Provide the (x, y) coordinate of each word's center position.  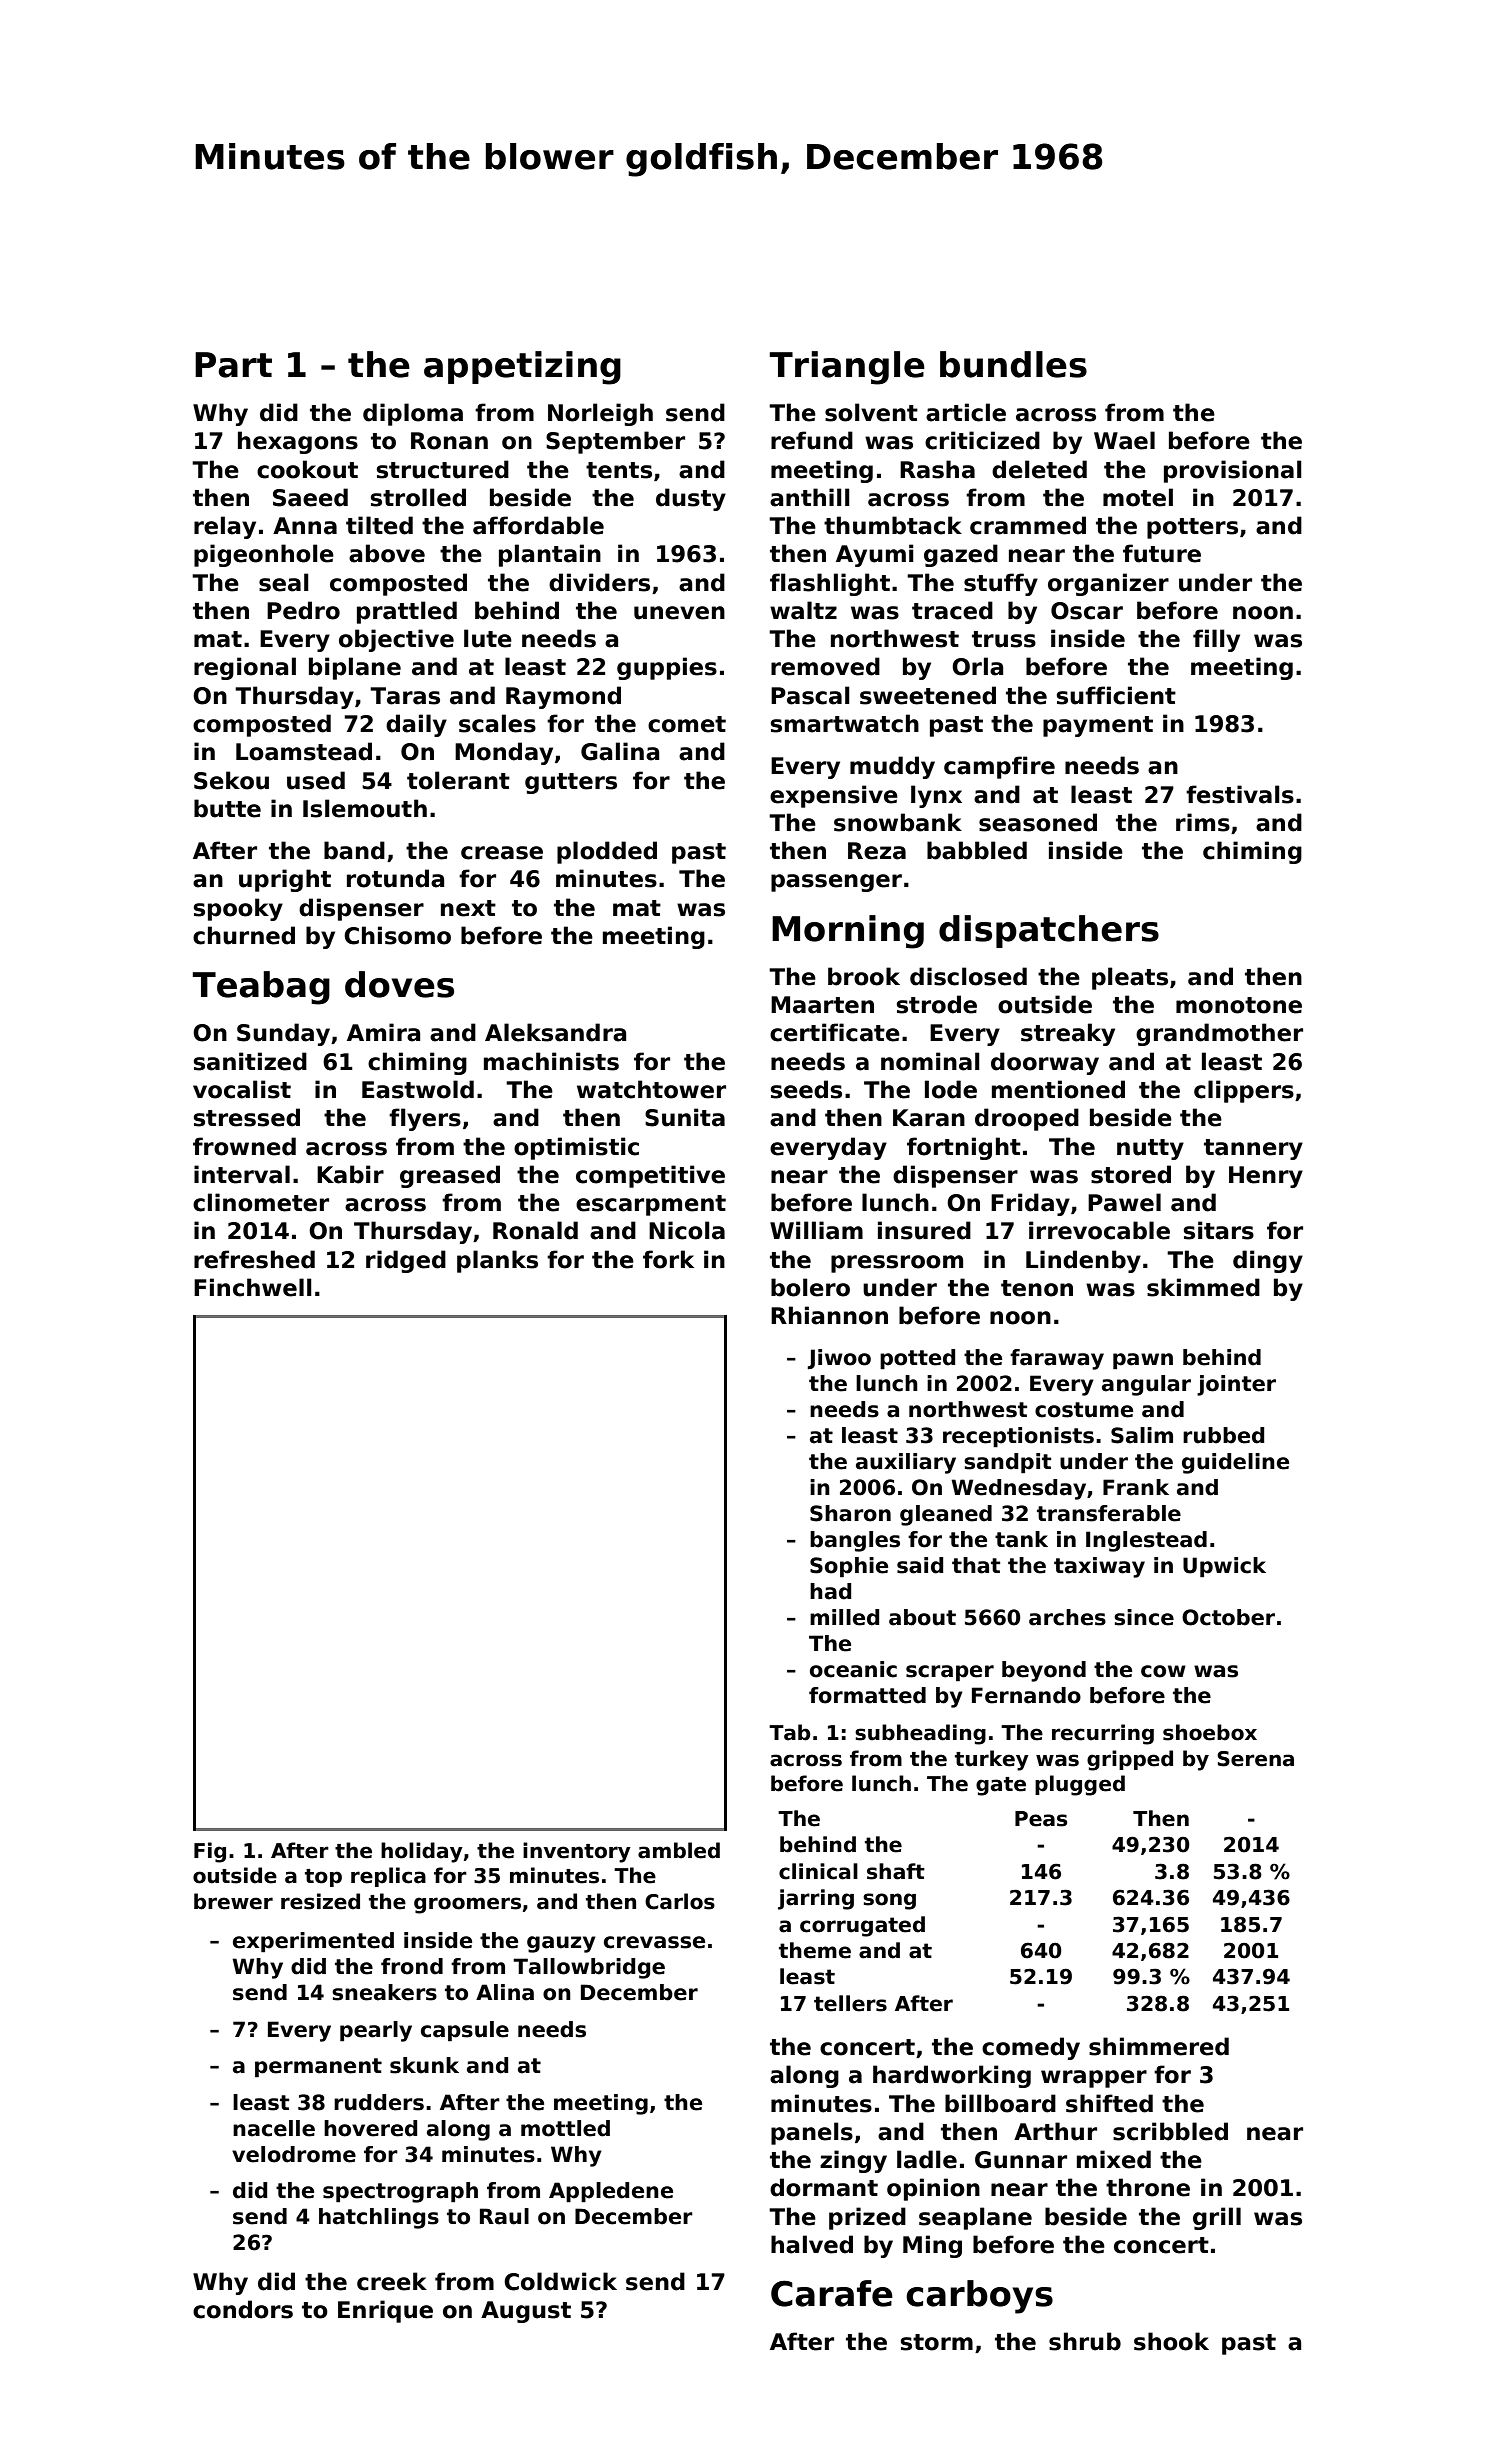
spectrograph (400, 2192)
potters (1192, 528)
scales (497, 723)
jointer (1236, 1385)
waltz (803, 610)
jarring (816, 1899)
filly (1216, 640)
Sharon (850, 1513)
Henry (1266, 1177)
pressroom (897, 1264)
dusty (691, 499)
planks (497, 1261)
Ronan (449, 441)
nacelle (274, 2128)
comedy (1031, 2048)
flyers (425, 1119)
